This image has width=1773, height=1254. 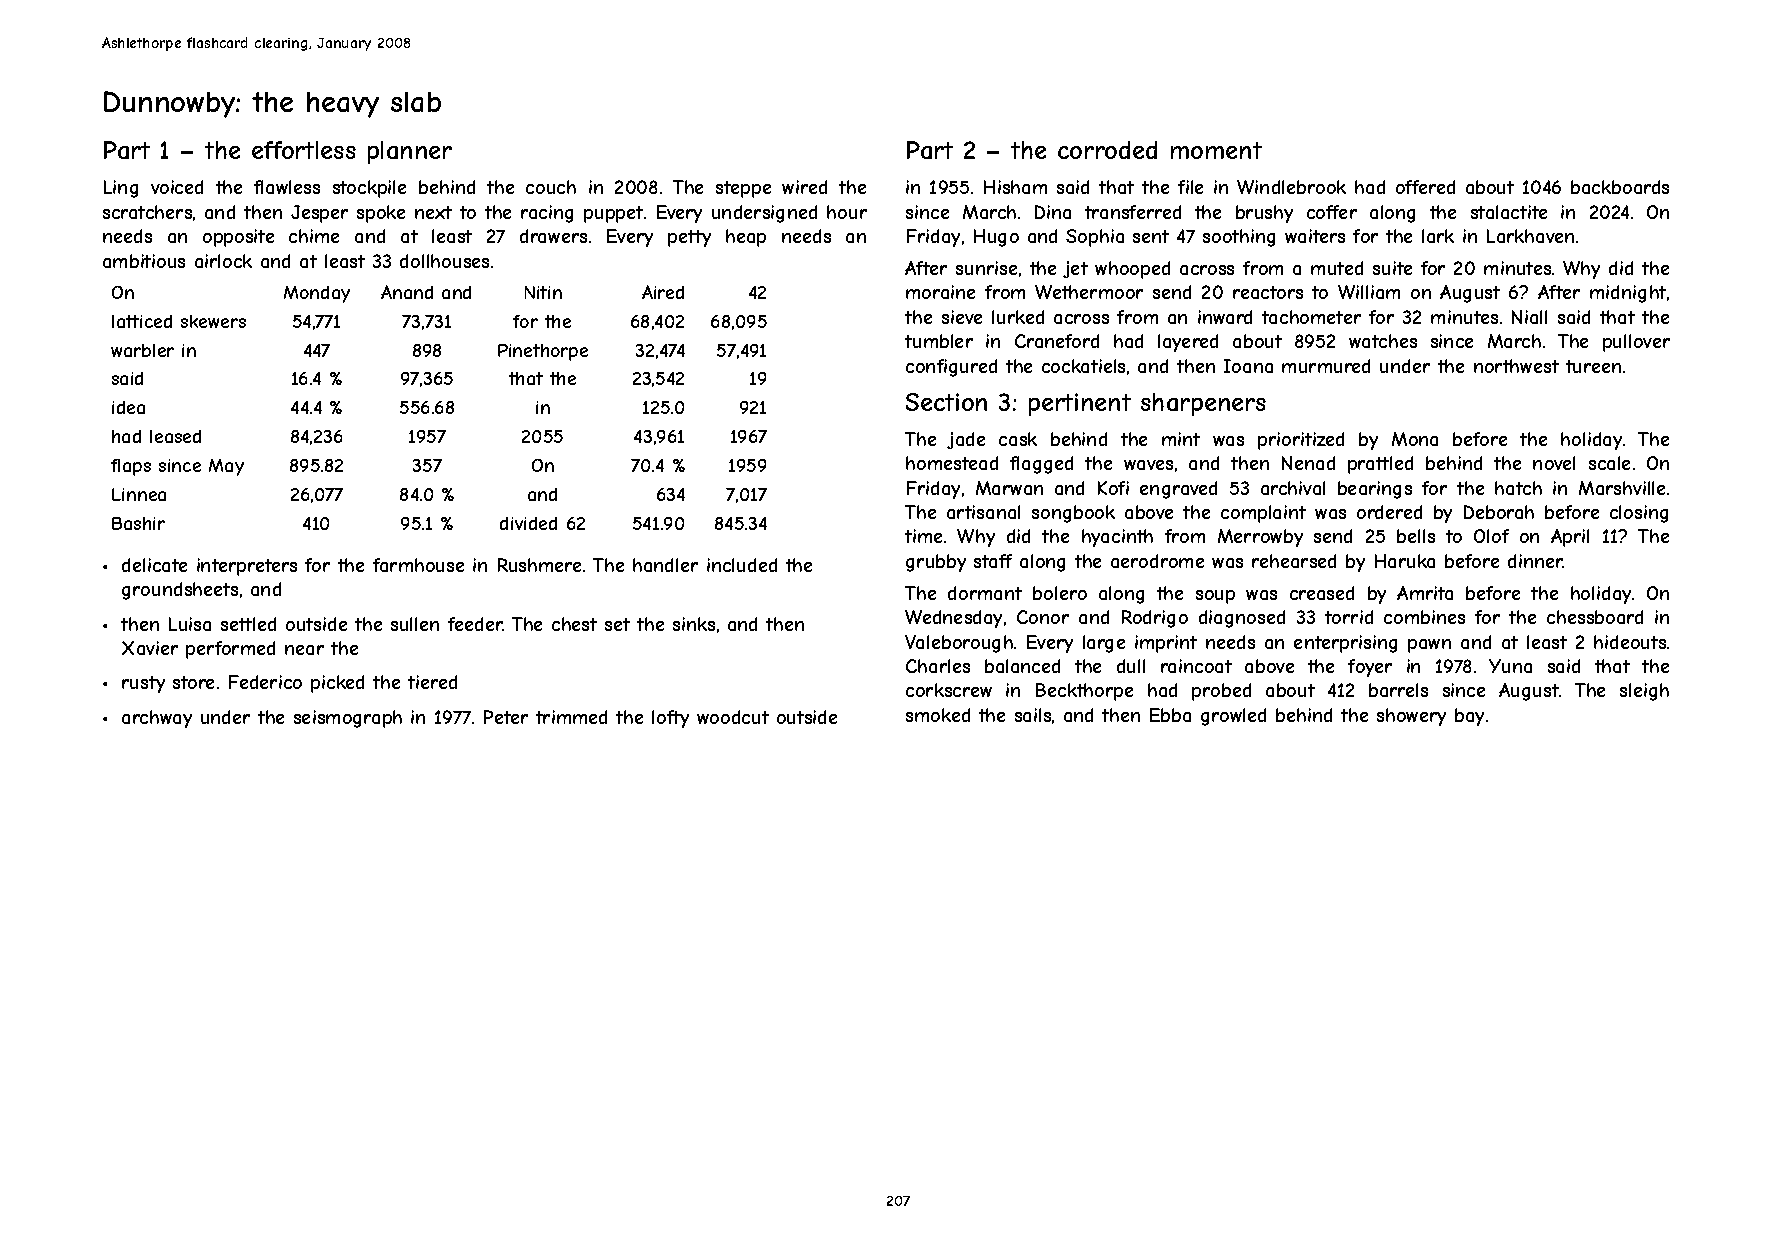 What do you see at coordinates (348, 719) in the image?
I see `seismograph` at bounding box center [348, 719].
